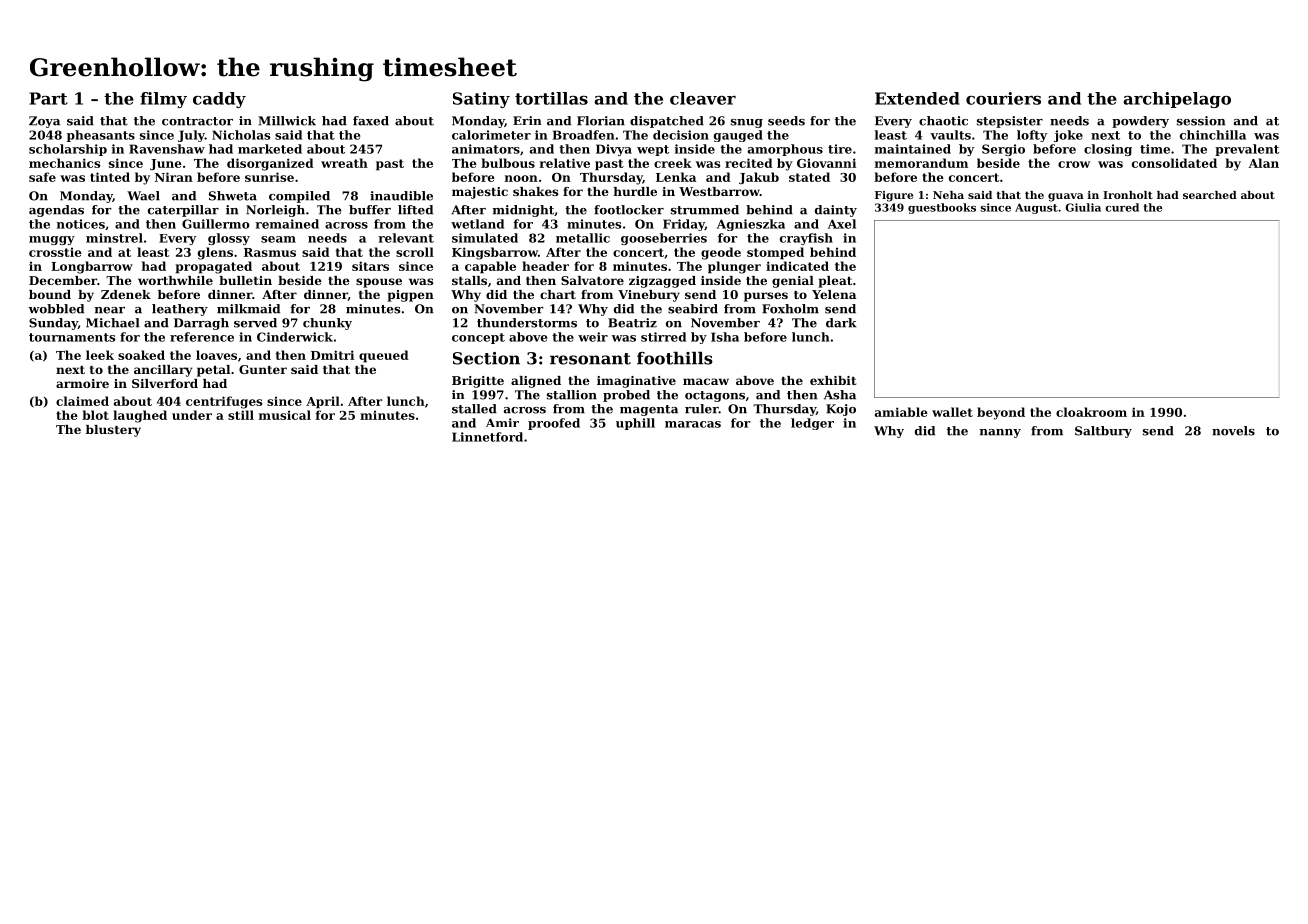  What do you see at coordinates (785, 150) in the document?
I see `amorphous` at bounding box center [785, 150].
